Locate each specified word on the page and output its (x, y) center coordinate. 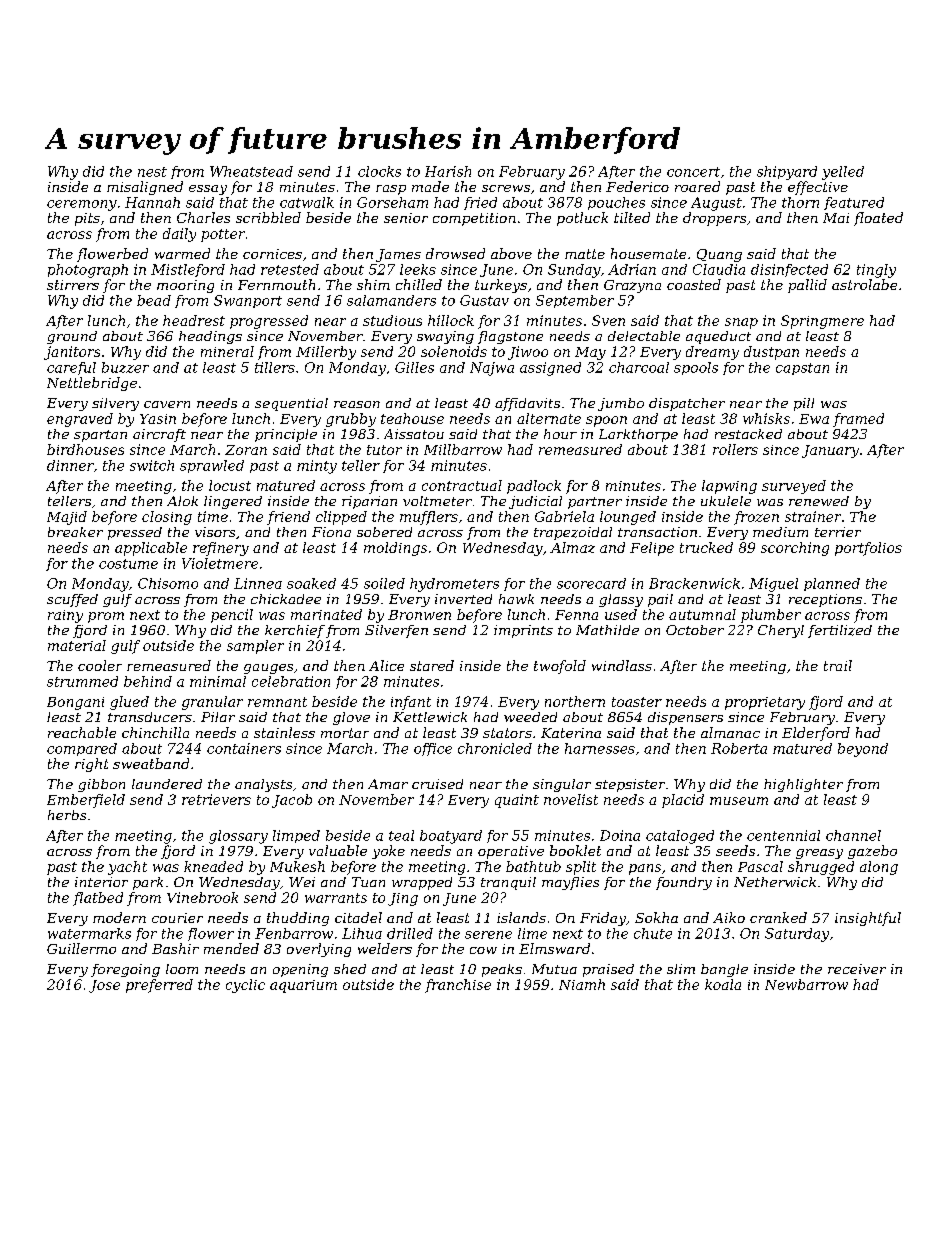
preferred (159, 986)
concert (693, 172)
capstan (802, 369)
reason (357, 404)
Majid (67, 518)
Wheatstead (251, 171)
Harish (448, 171)
